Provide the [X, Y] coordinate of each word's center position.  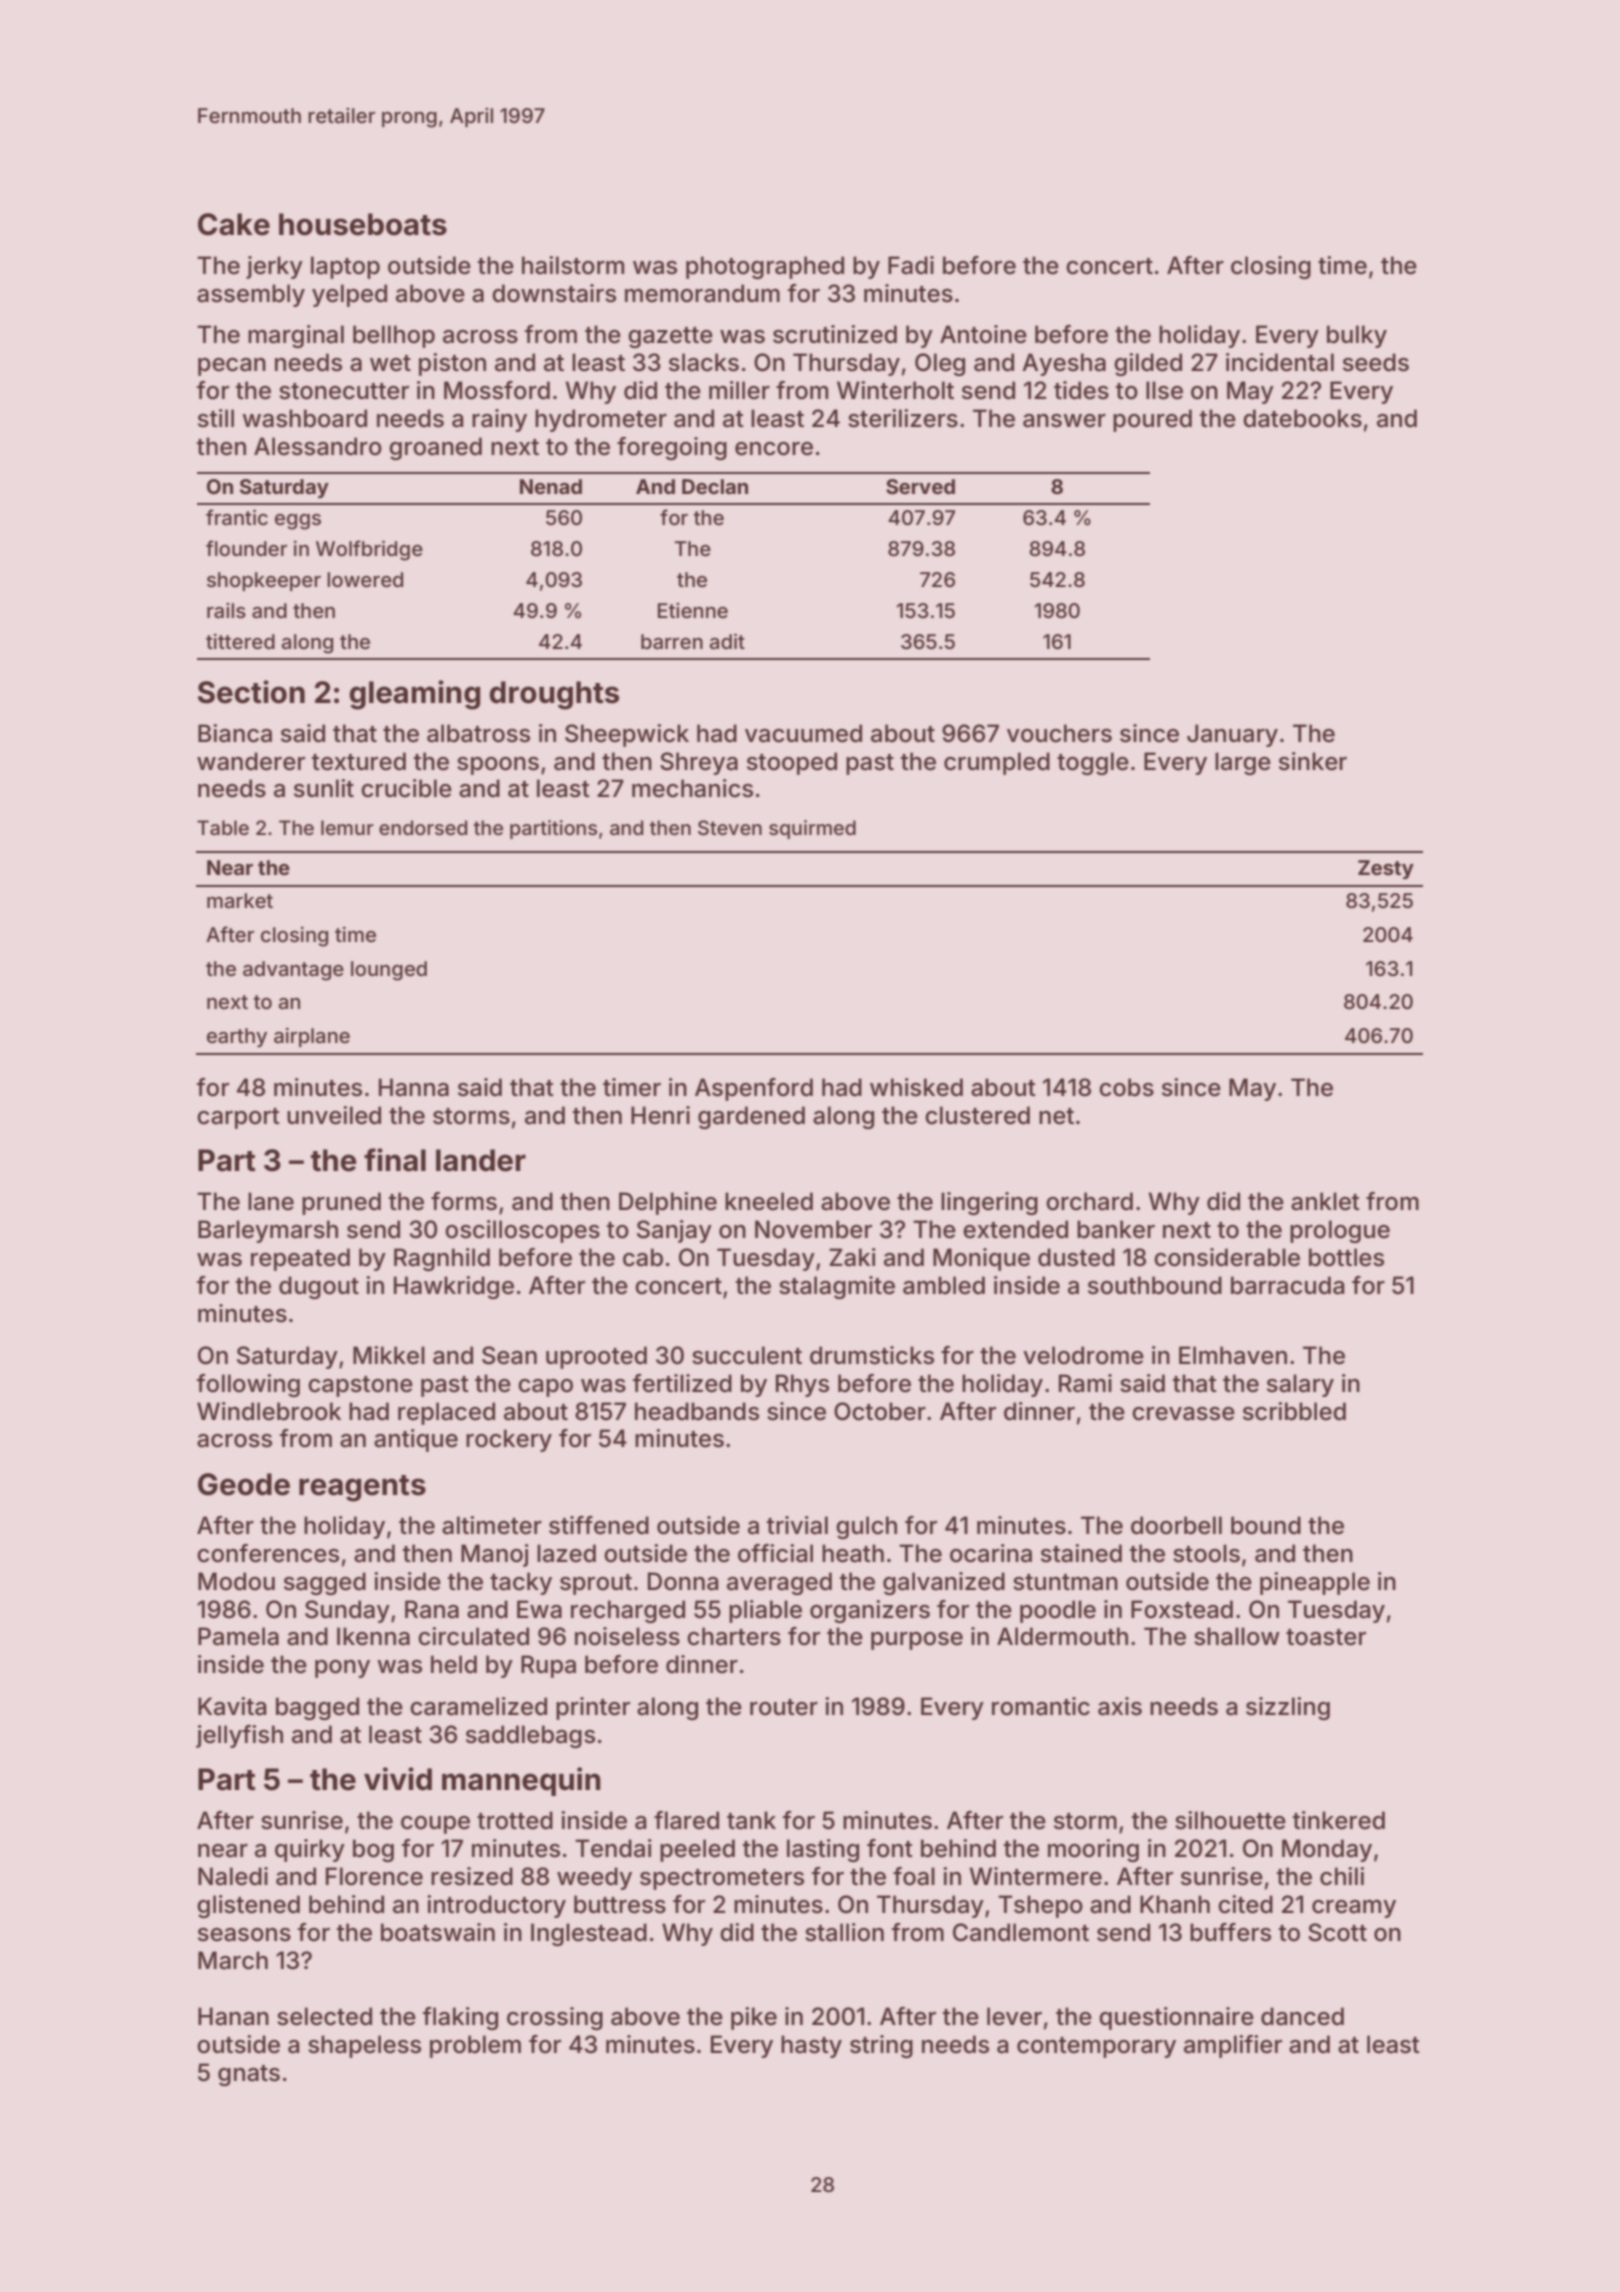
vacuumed [803, 733]
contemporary [1096, 2047]
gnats [249, 2075]
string [881, 2046]
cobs [1126, 1087]
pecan [232, 367]
